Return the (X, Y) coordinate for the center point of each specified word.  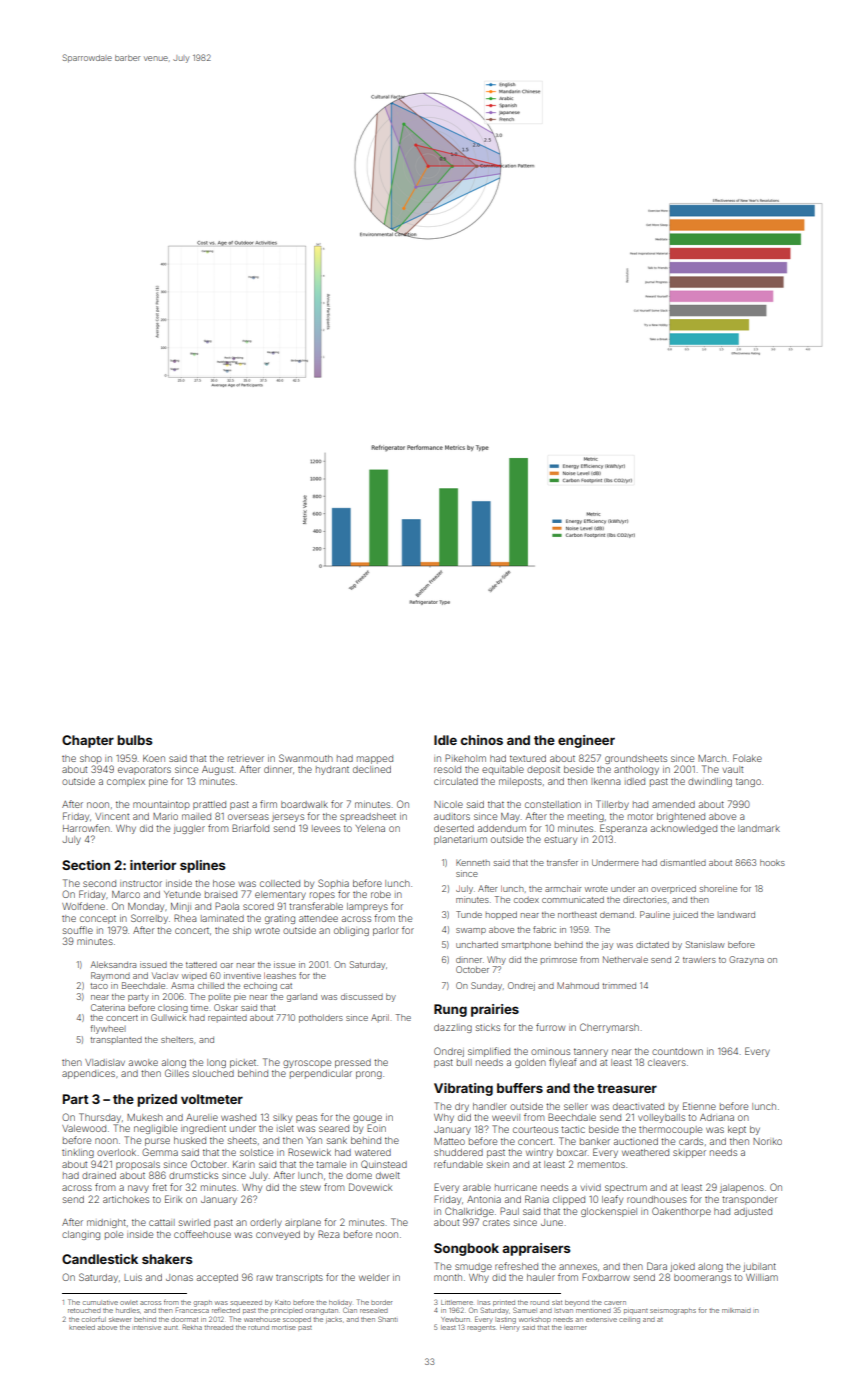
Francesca (192, 1310)
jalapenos (742, 1188)
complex (126, 782)
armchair (563, 888)
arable (477, 1187)
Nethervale (625, 959)
